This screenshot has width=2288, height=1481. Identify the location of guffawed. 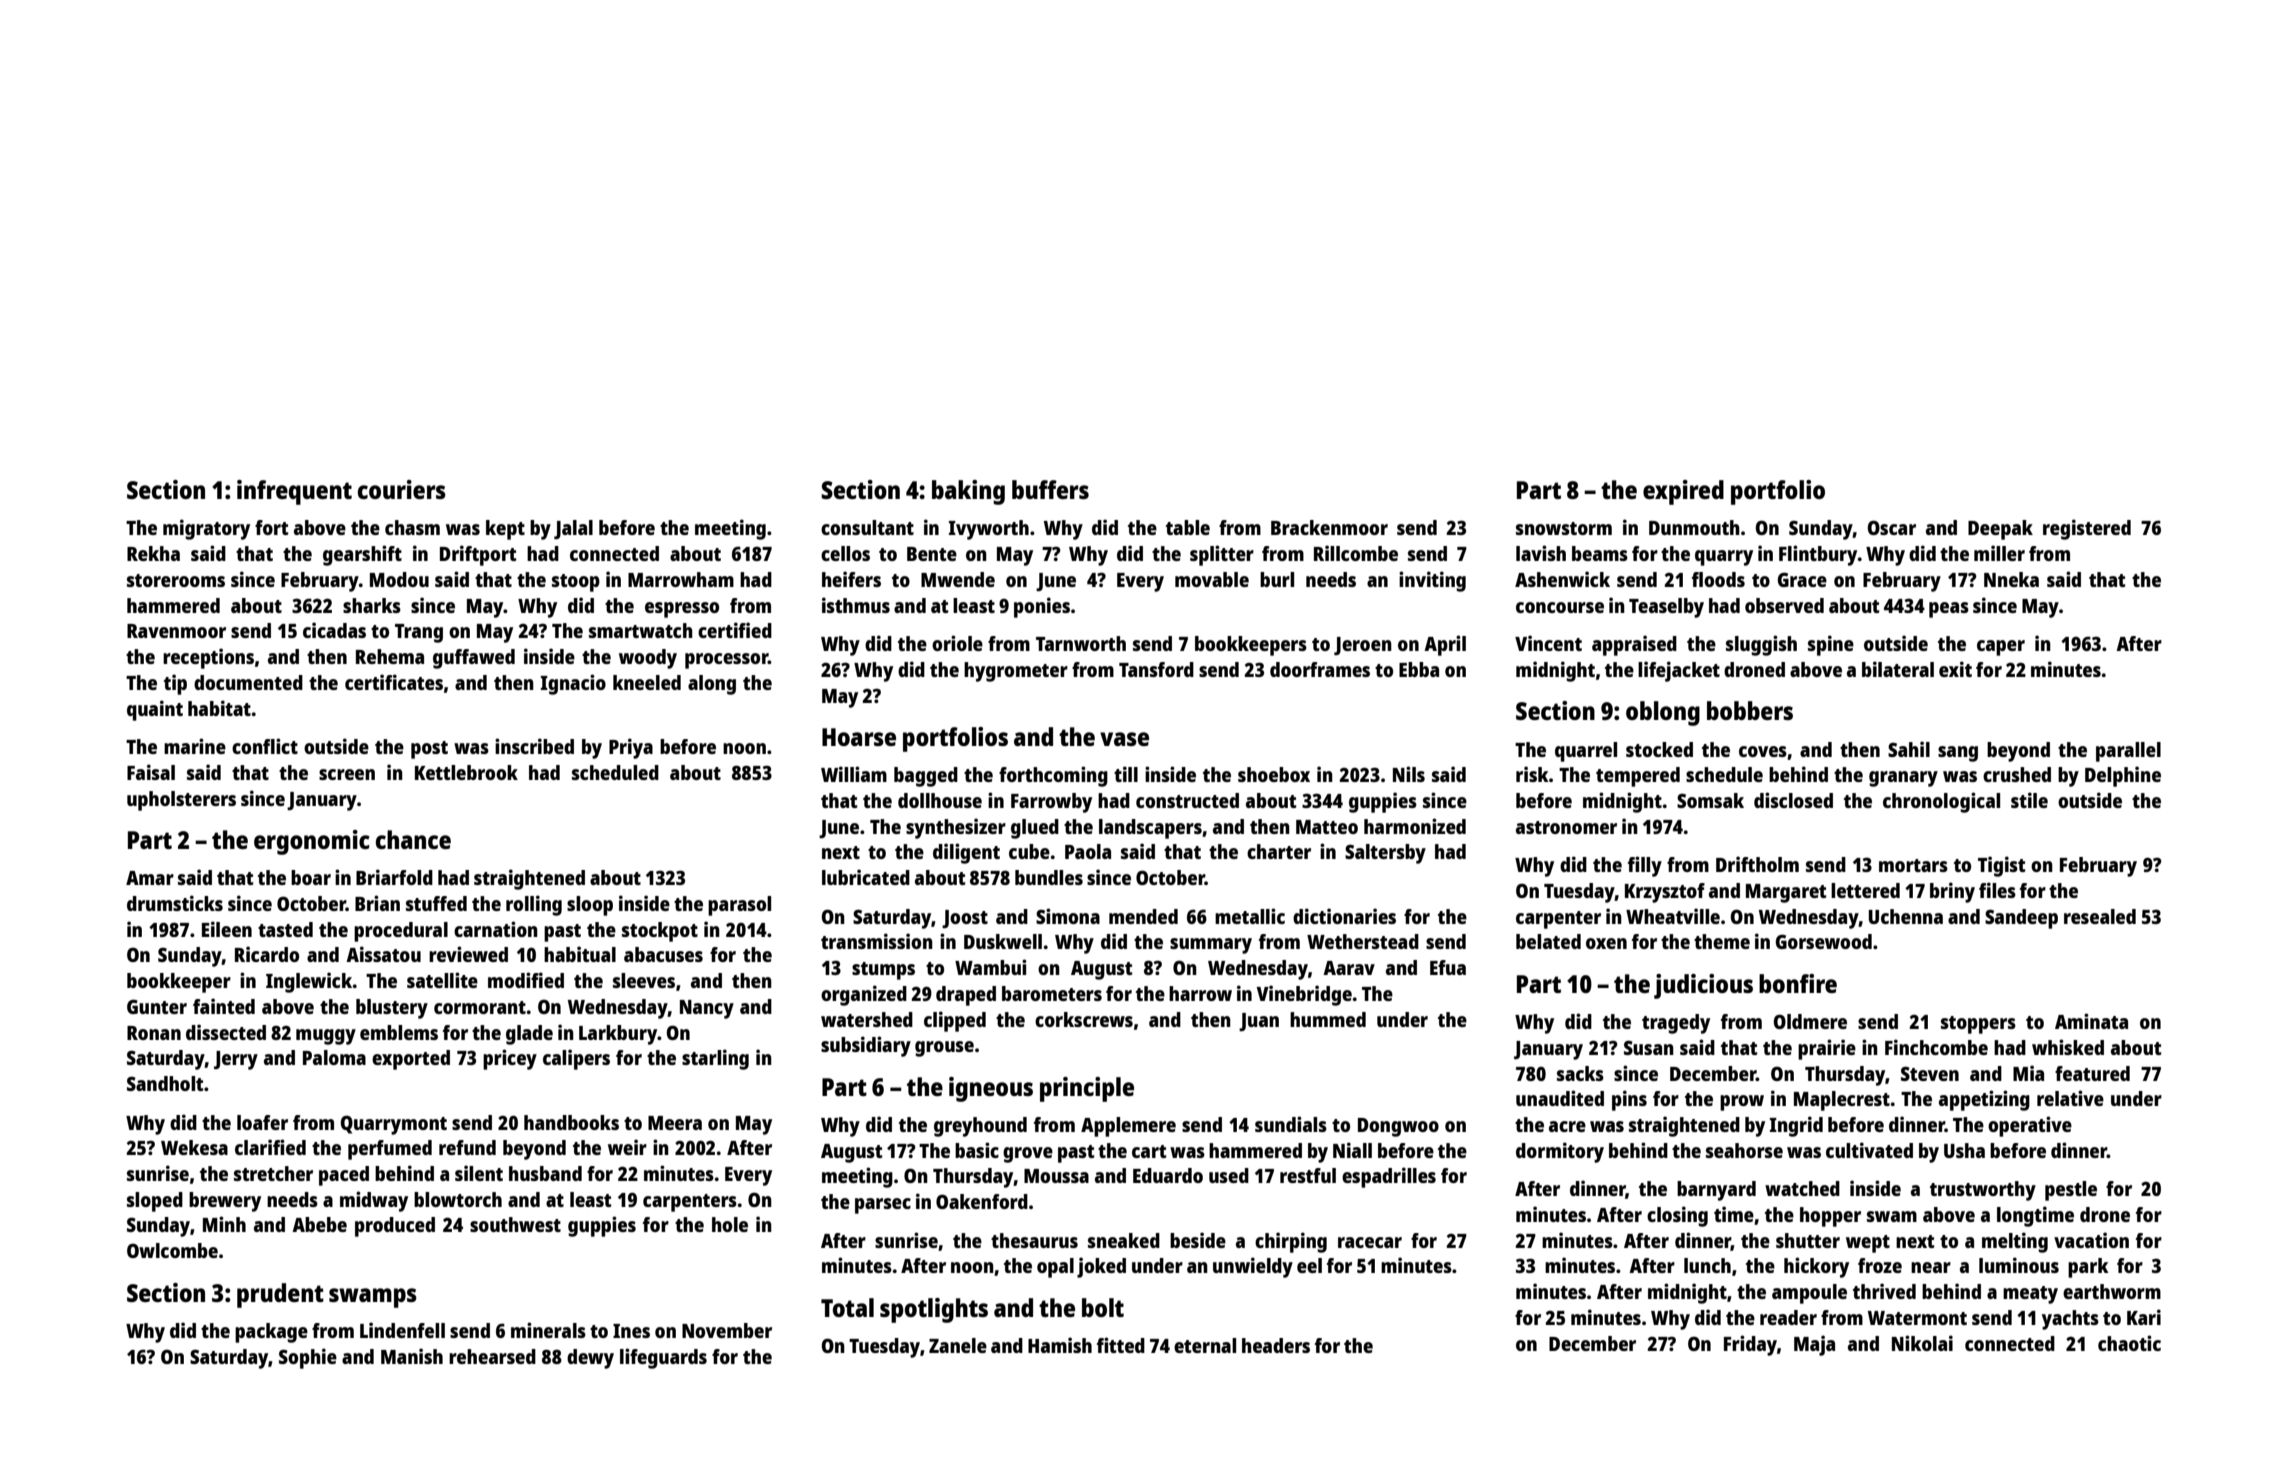
(474, 659).
